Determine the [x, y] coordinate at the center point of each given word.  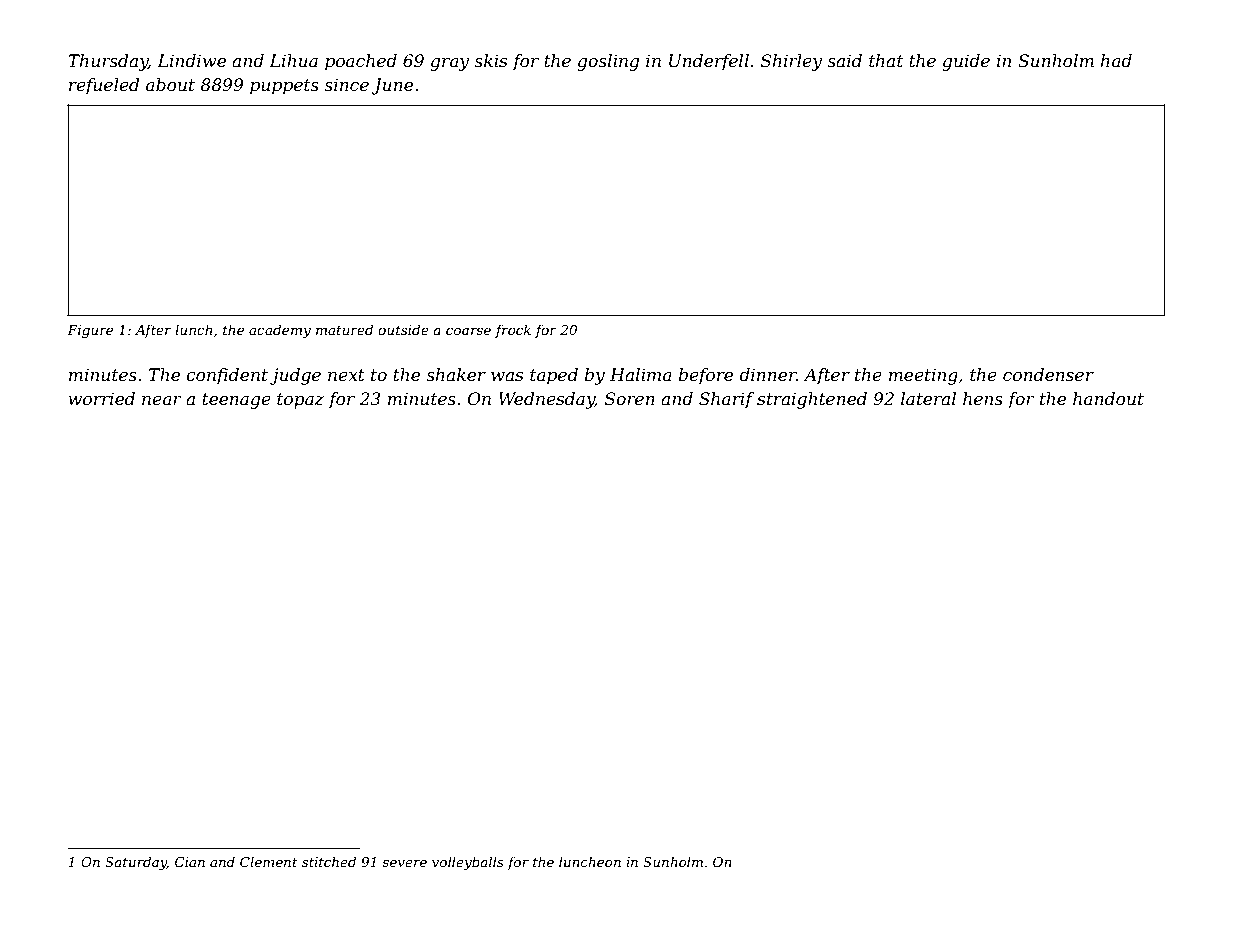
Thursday [108, 62]
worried [101, 399]
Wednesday [547, 400]
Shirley [791, 62]
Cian [190, 862]
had [1116, 60]
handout [1108, 398]
